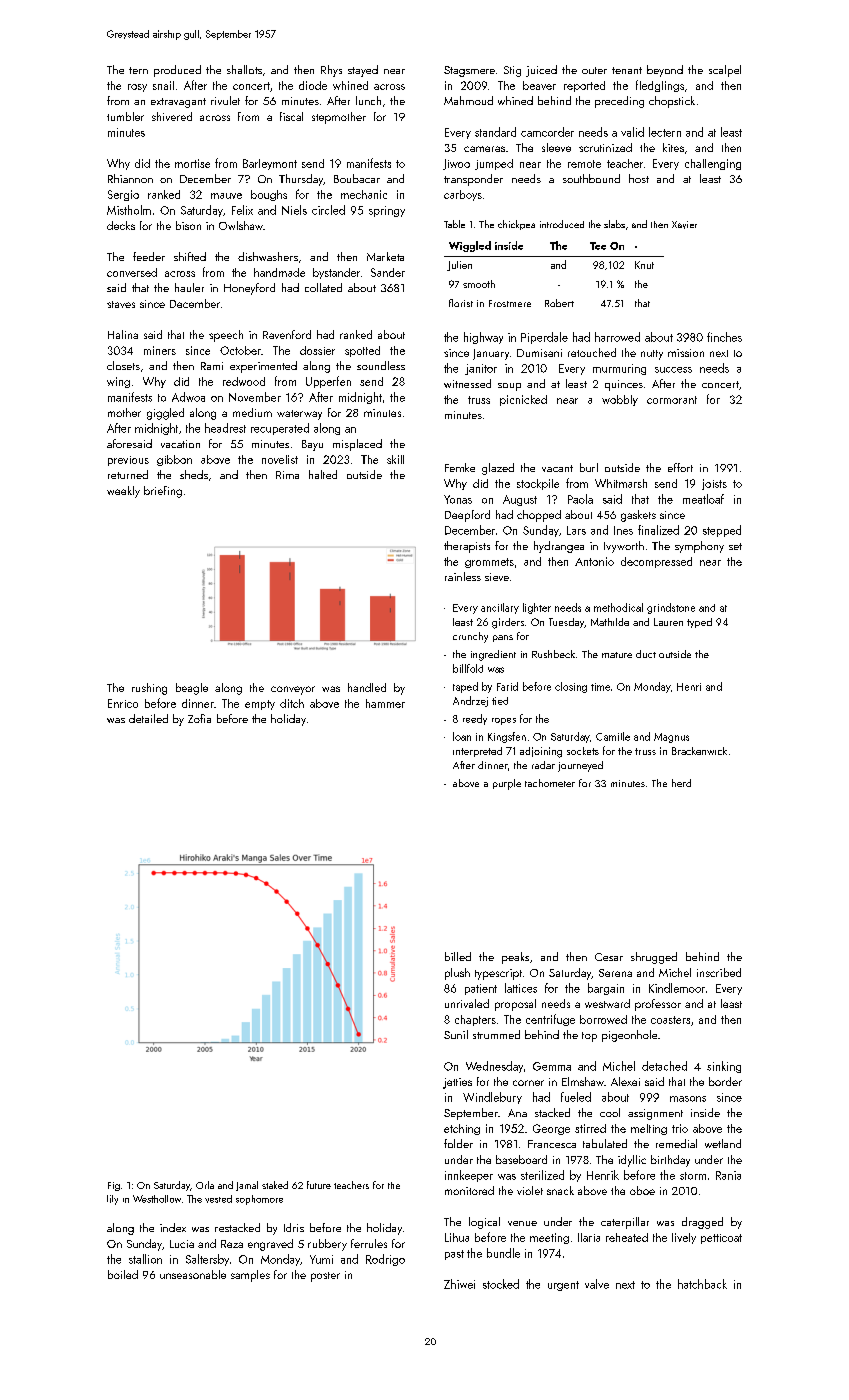 The width and height of the document is (849, 1400). What do you see at coordinates (584, 86) in the document?
I see `reported` at bounding box center [584, 86].
